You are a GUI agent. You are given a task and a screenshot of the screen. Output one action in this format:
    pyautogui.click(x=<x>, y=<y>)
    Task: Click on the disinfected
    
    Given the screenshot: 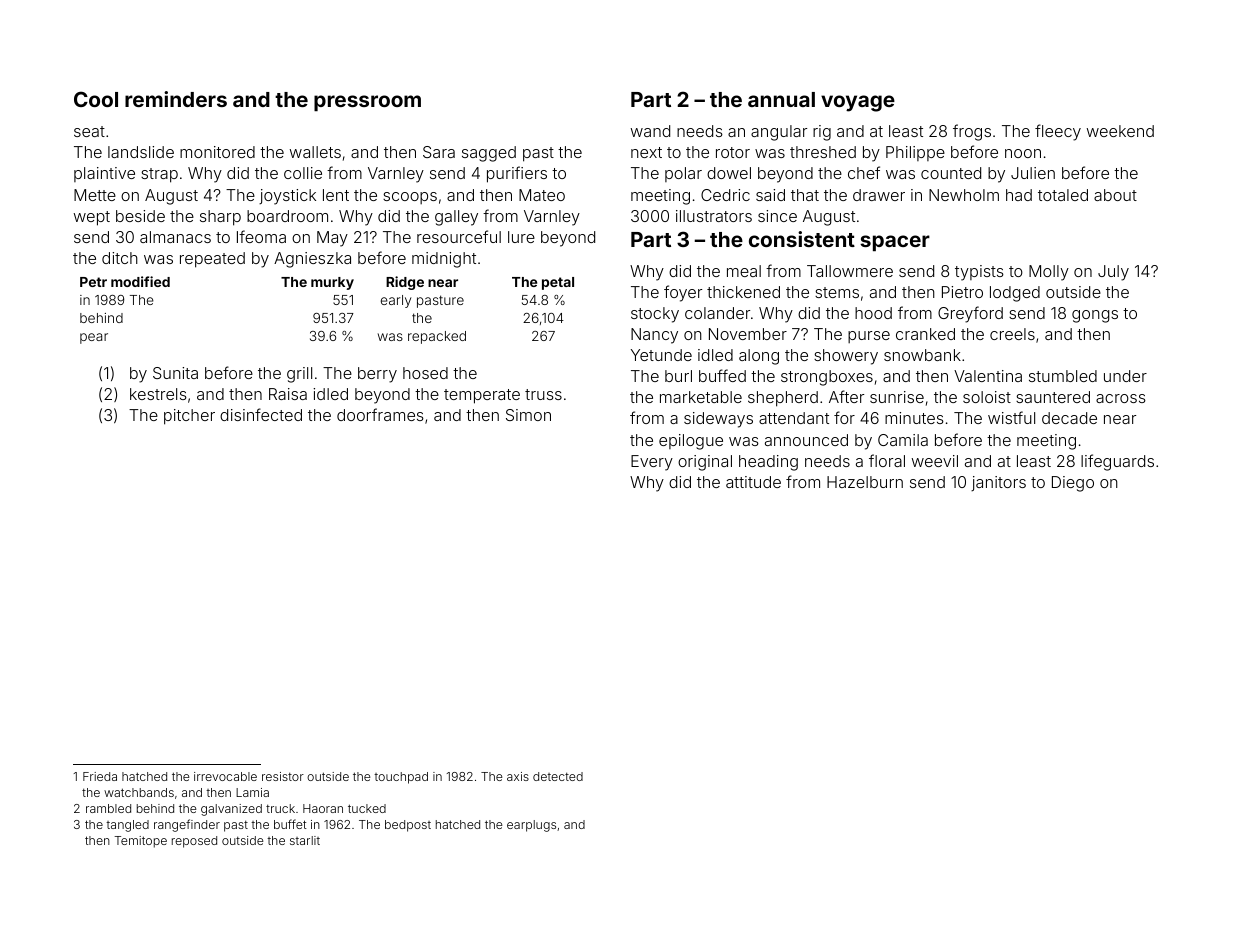 What is the action you would take?
    pyautogui.click(x=261, y=414)
